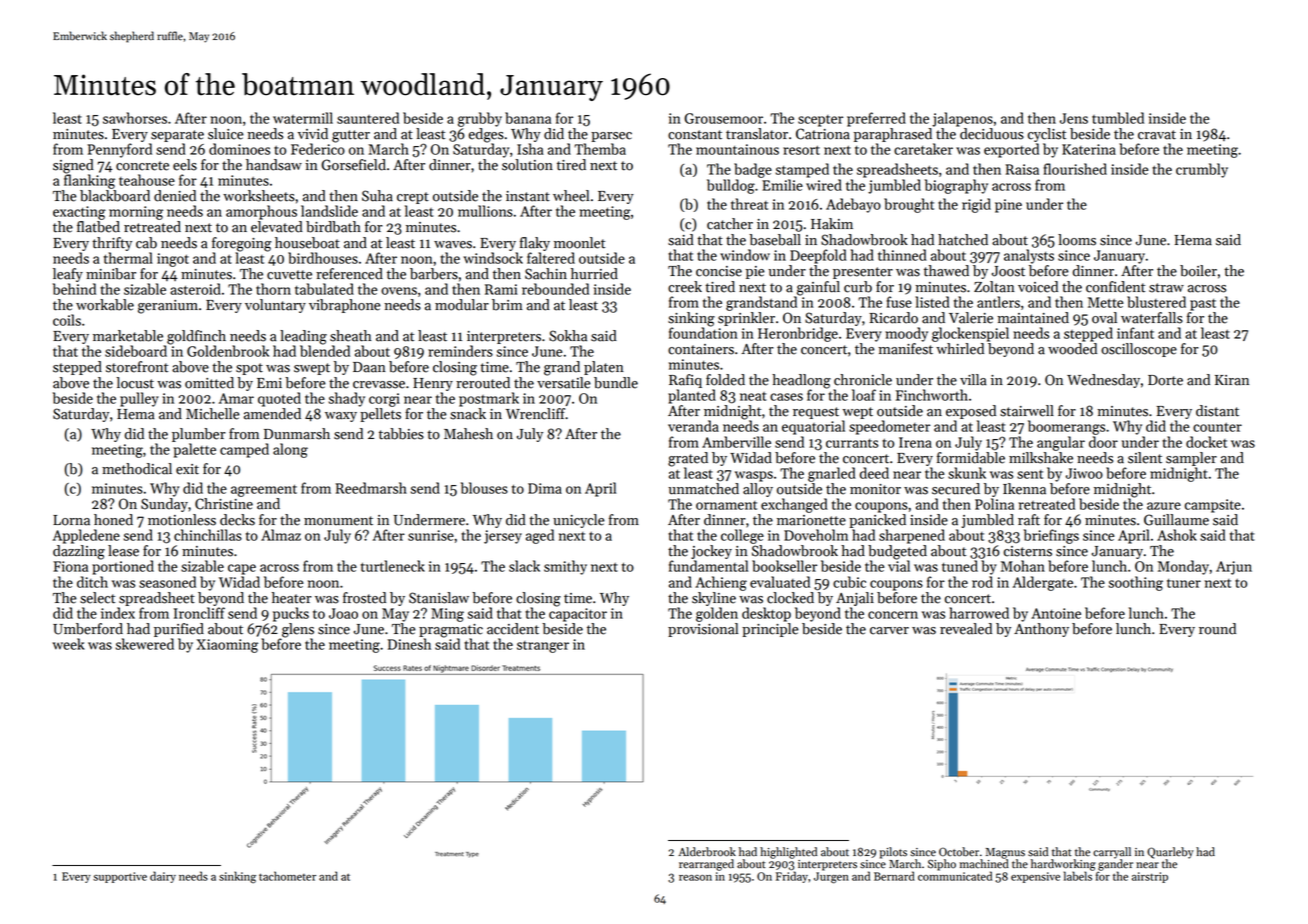 This screenshot has height=924, width=1308. I want to click on Umberford, so click(88, 629).
